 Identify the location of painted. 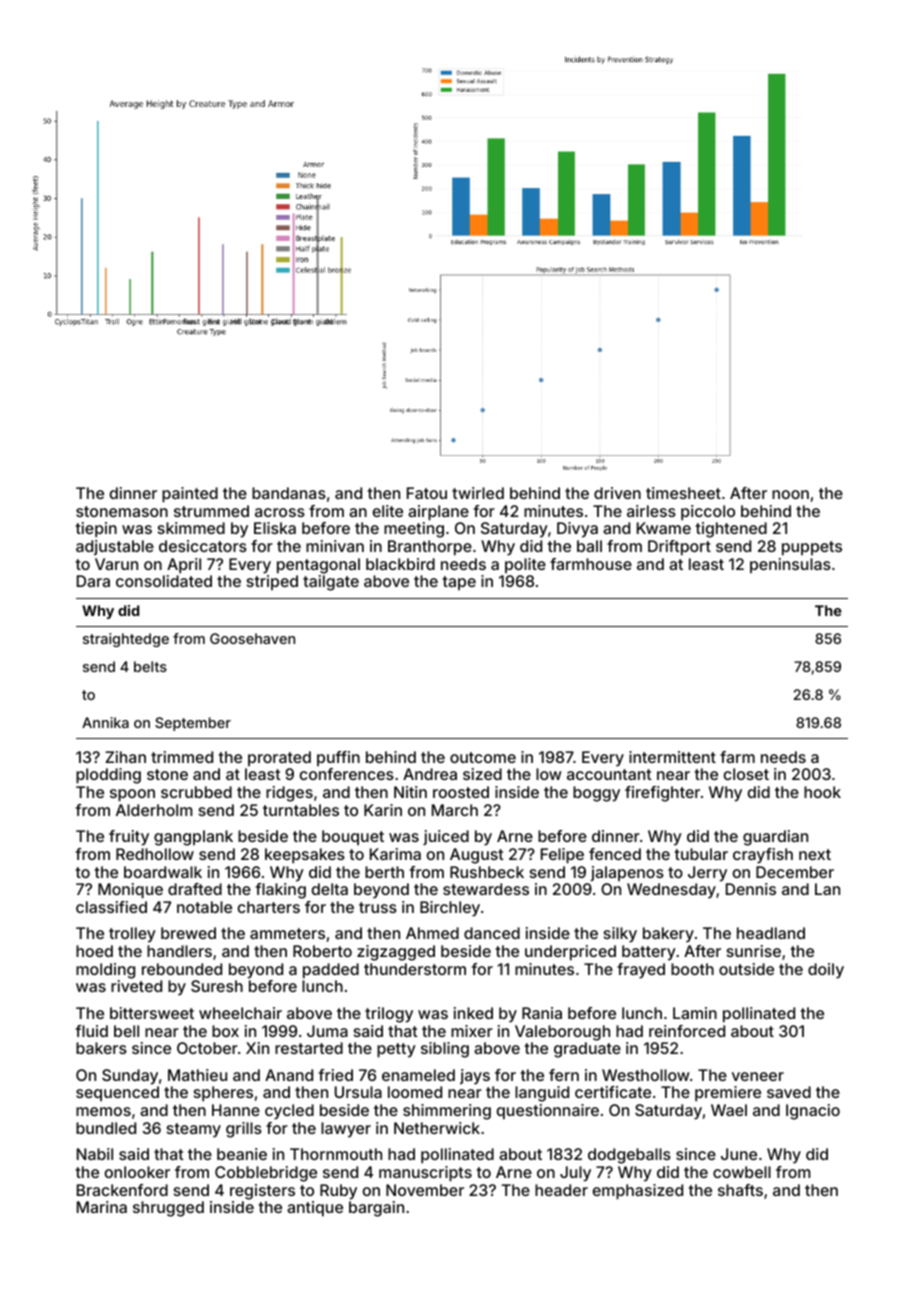
(190, 495).
